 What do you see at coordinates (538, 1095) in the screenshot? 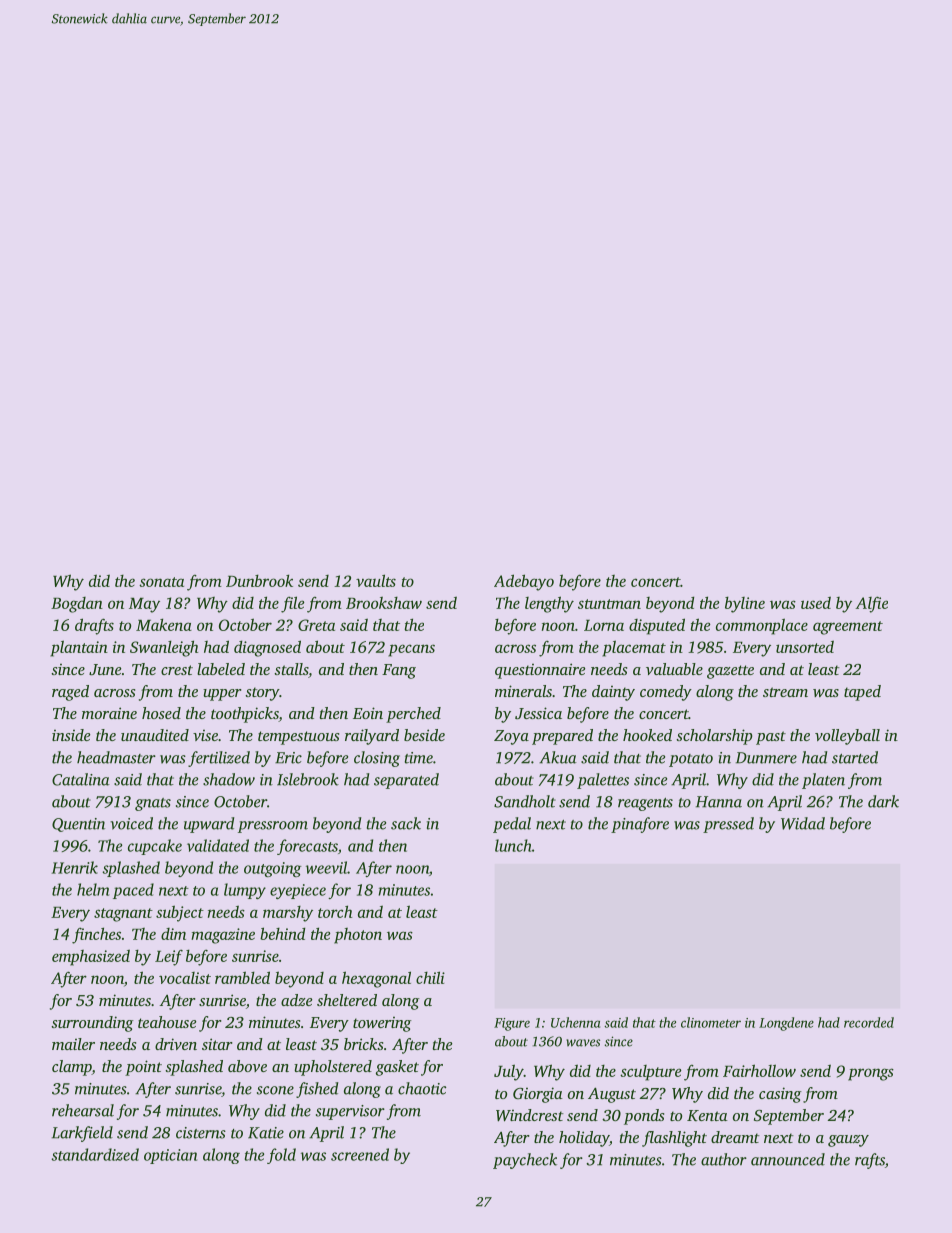
I see `Giorgia` at bounding box center [538, 1095].
